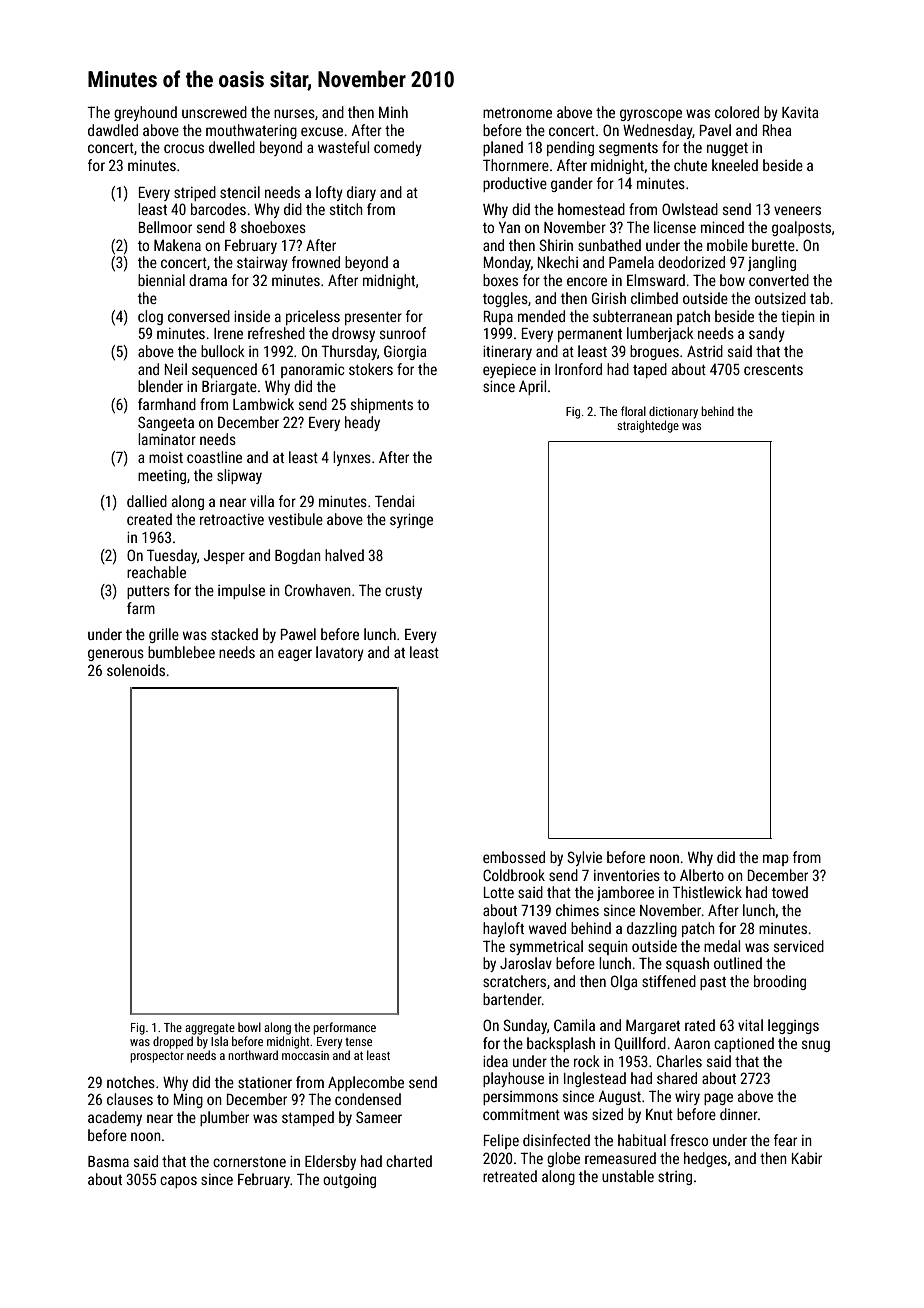 The image size is (924, 1308). Describe the element at coordinates (514, 857) in the screenshot. I see `embossed` at that location.
